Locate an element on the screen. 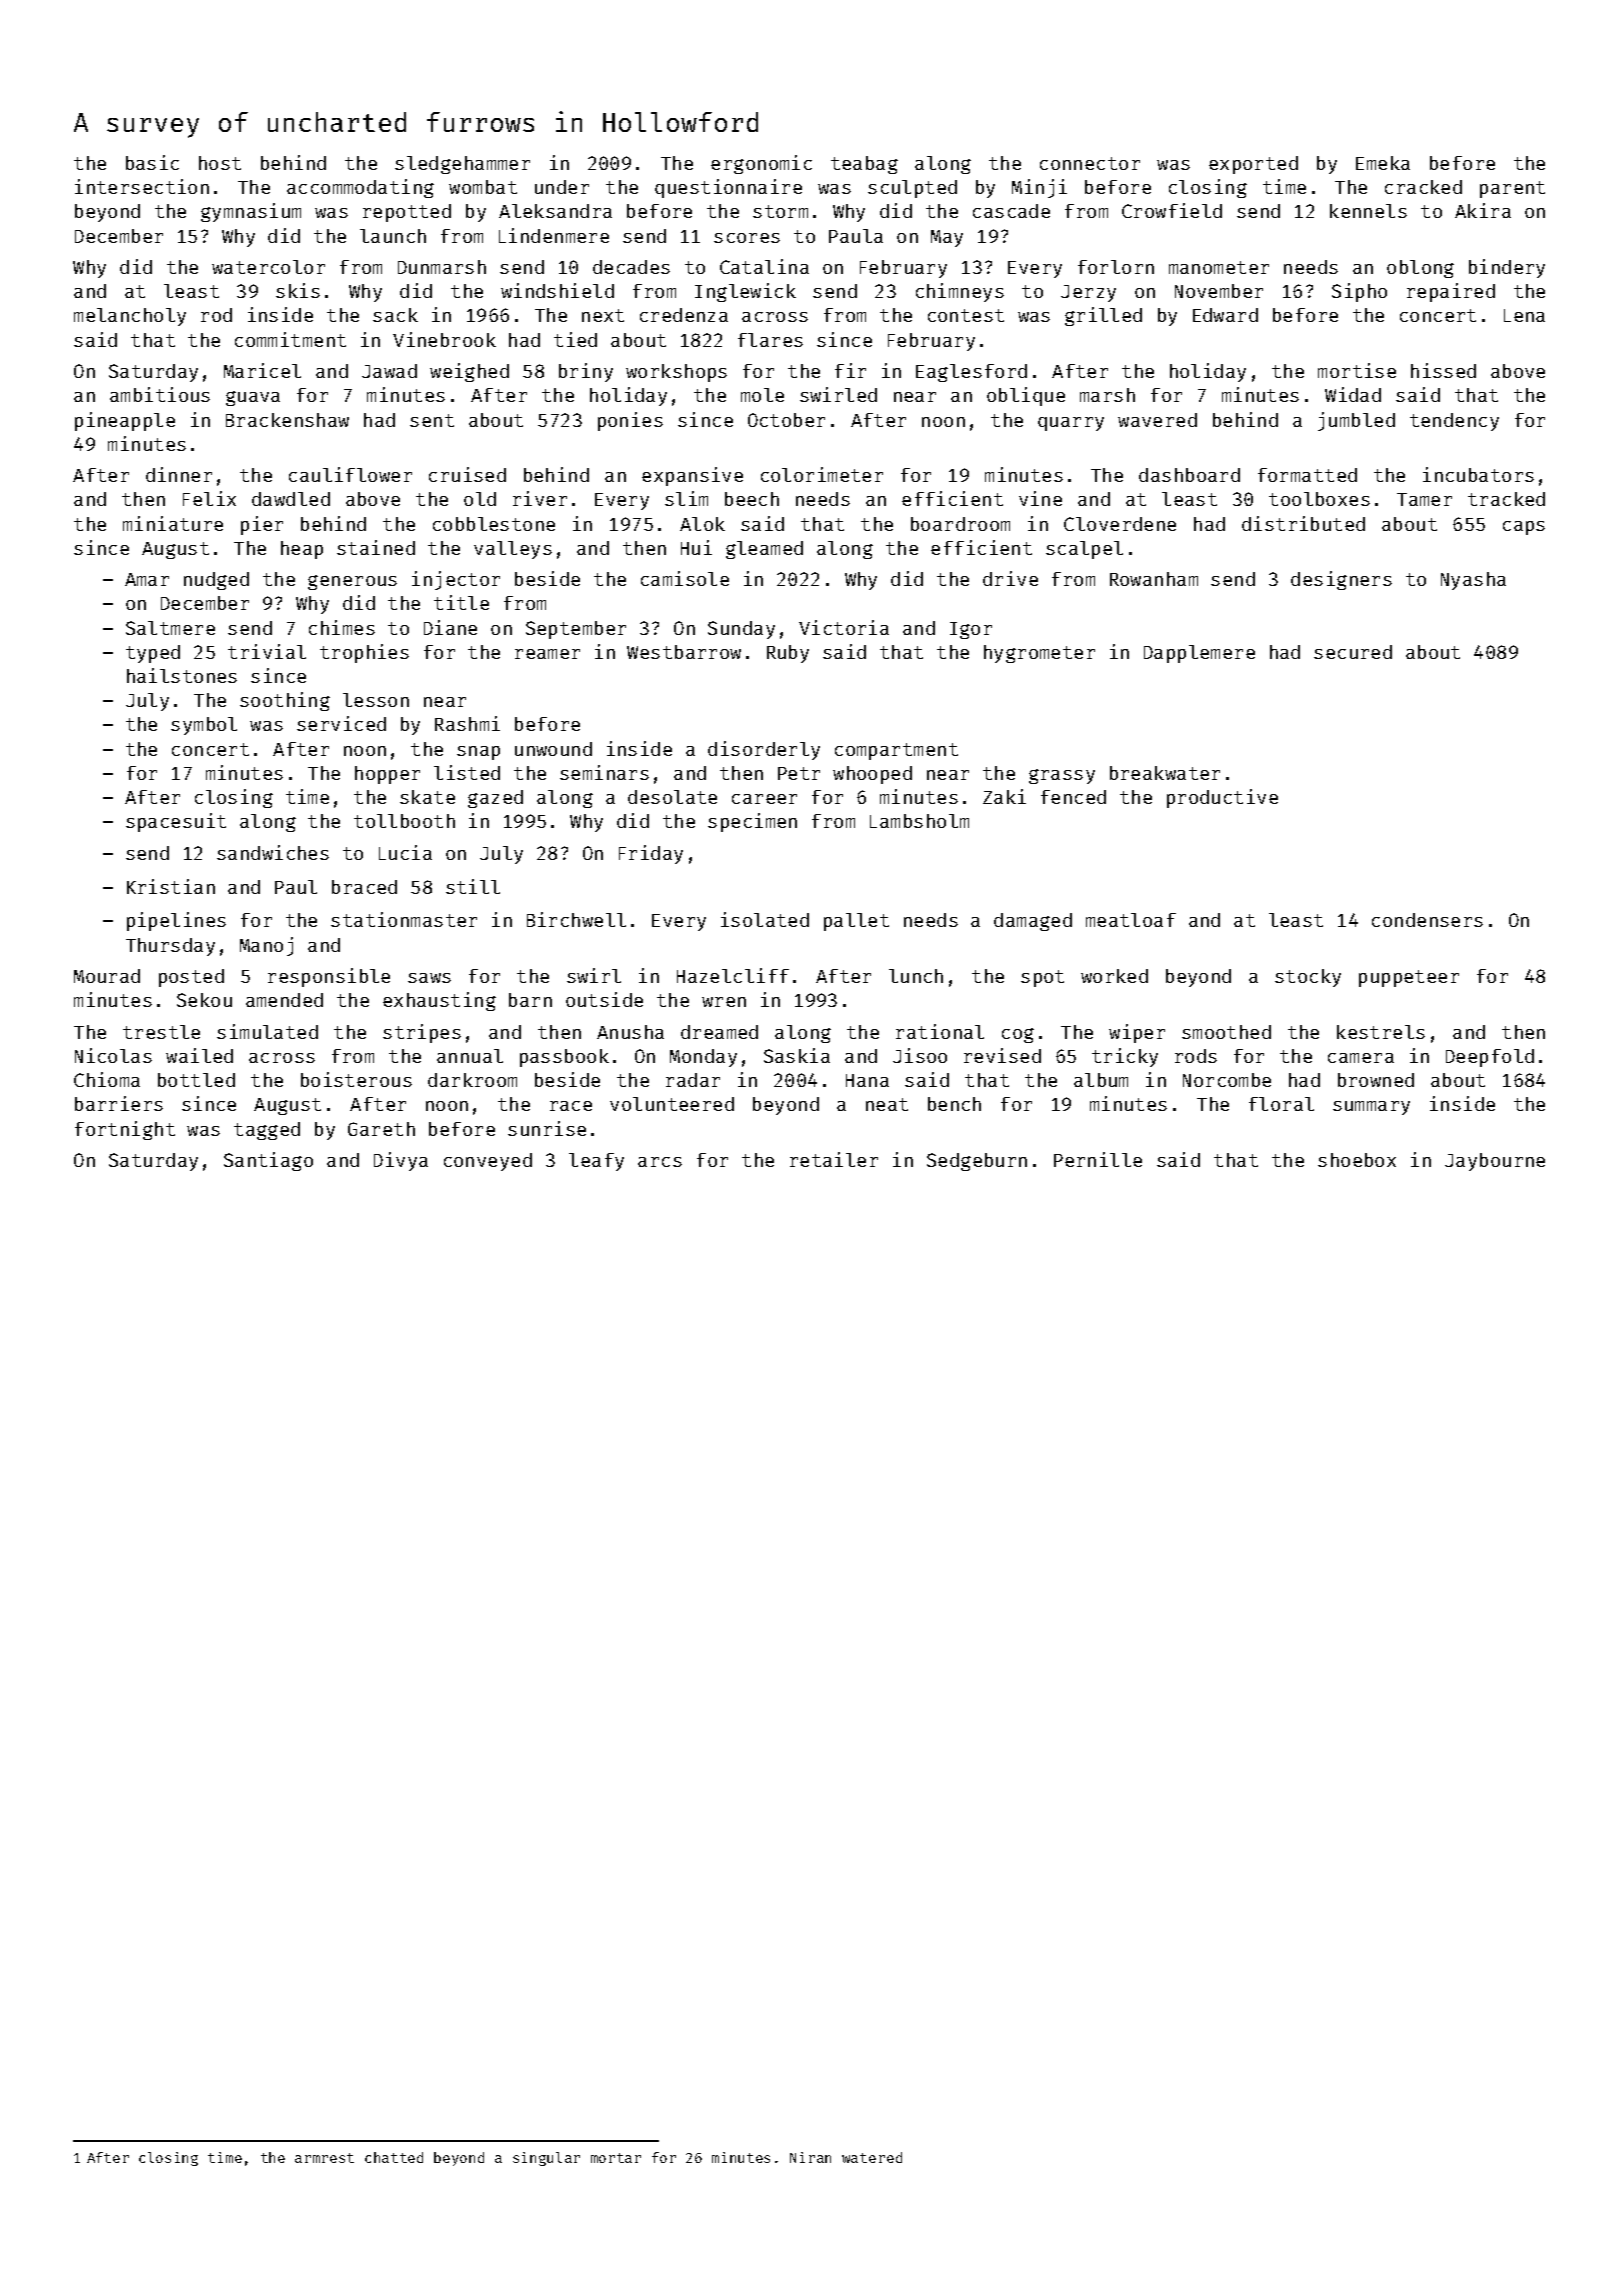 Image resolution: width=1620 pixels, height=2292 pixels. pallet is located at coordinates (856, 922).
